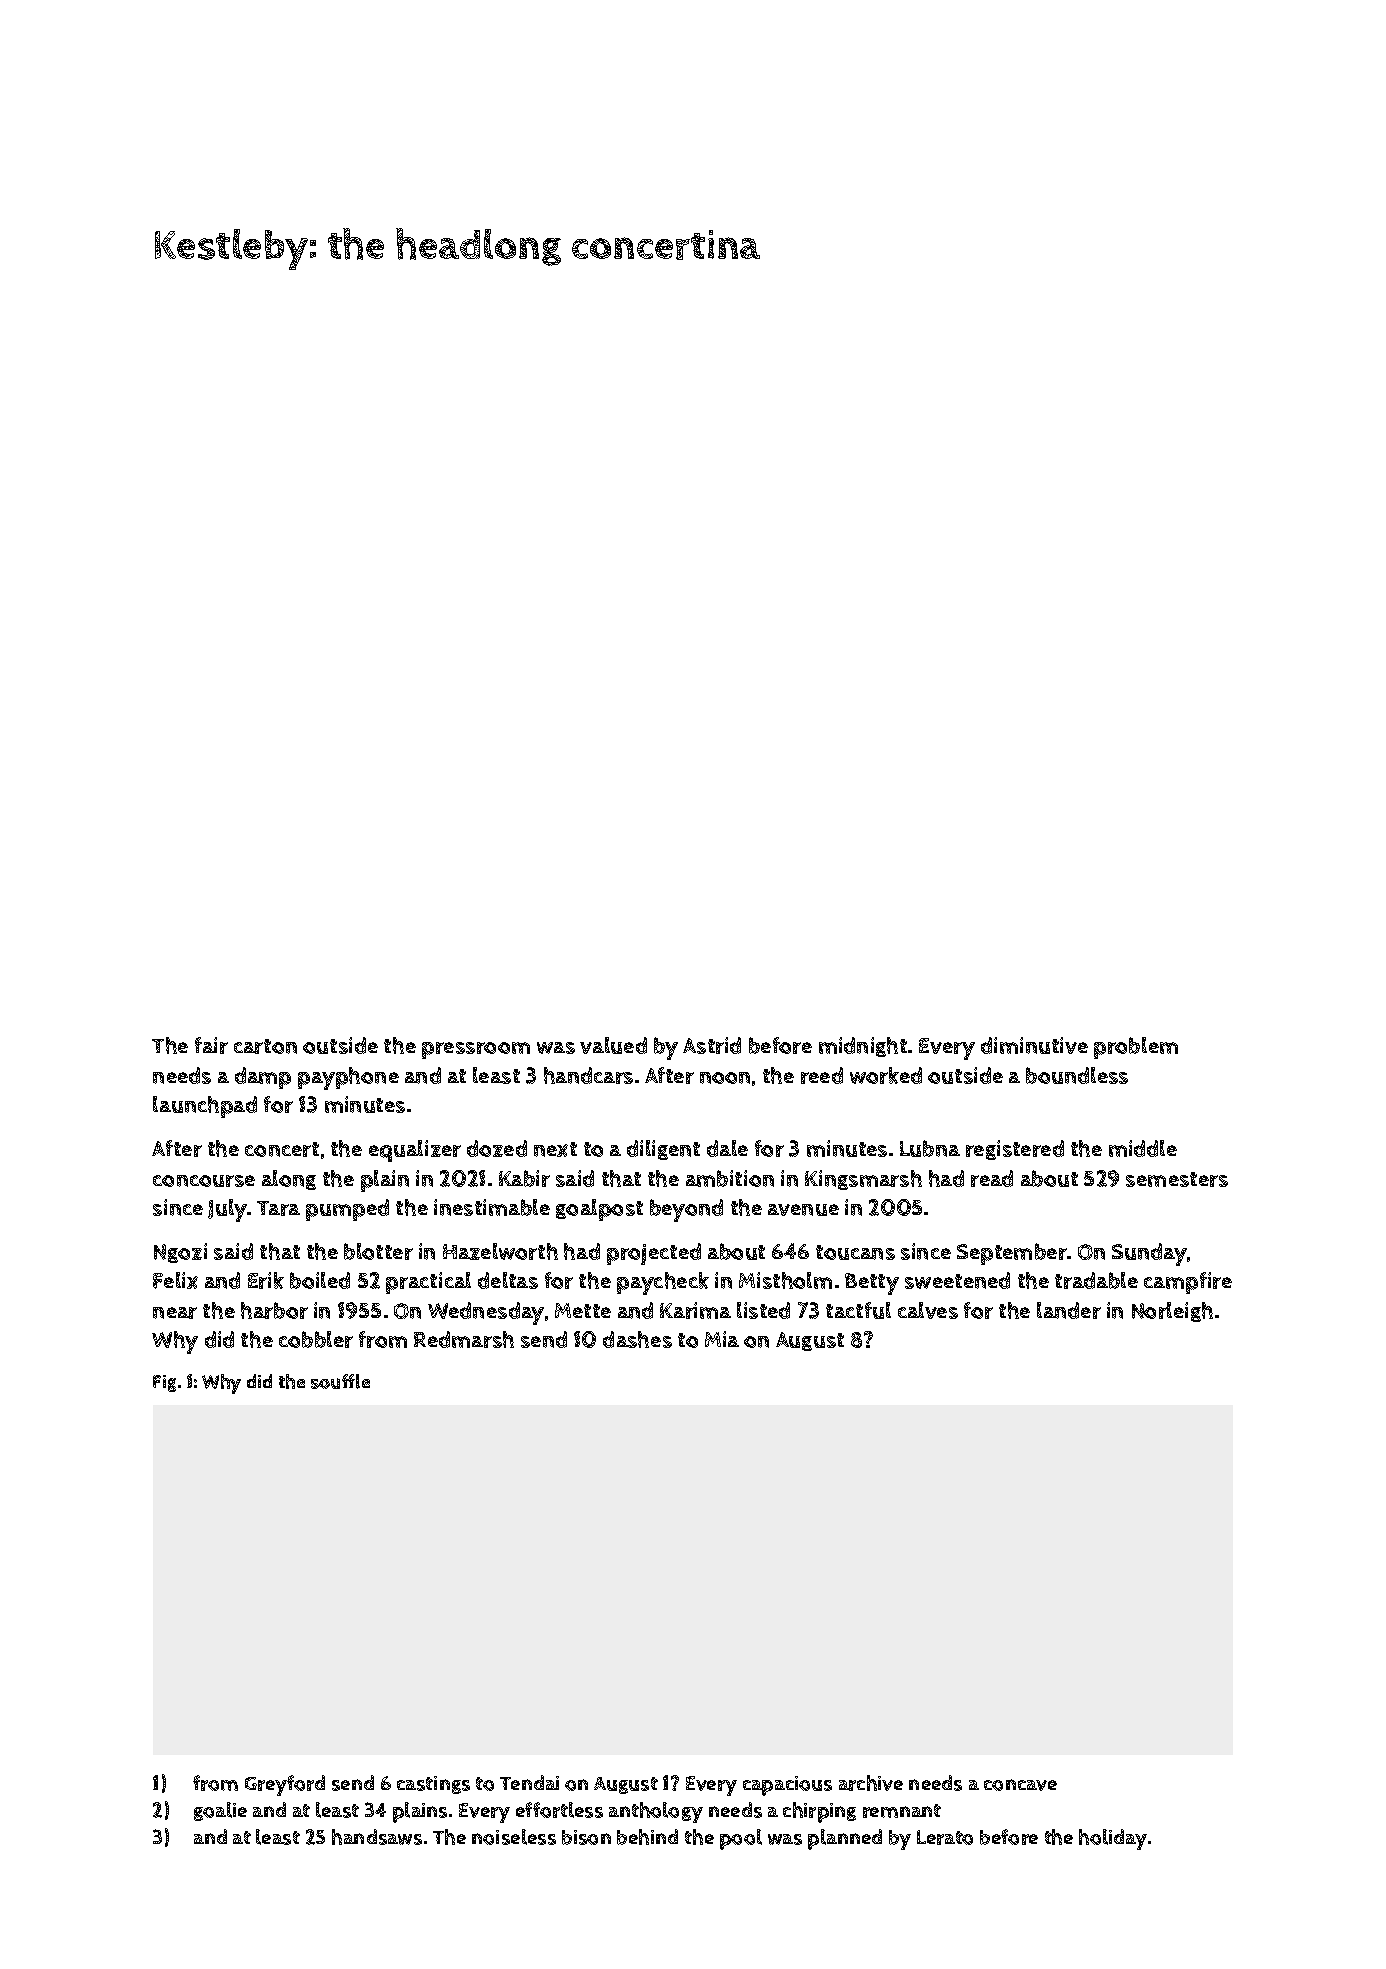 The height and width of the screenshot is (1969, 1386). What do you see at coordinates (285, 1785) in the screenshot?
I see `Greyford` at bounding box center [285, 1785].
